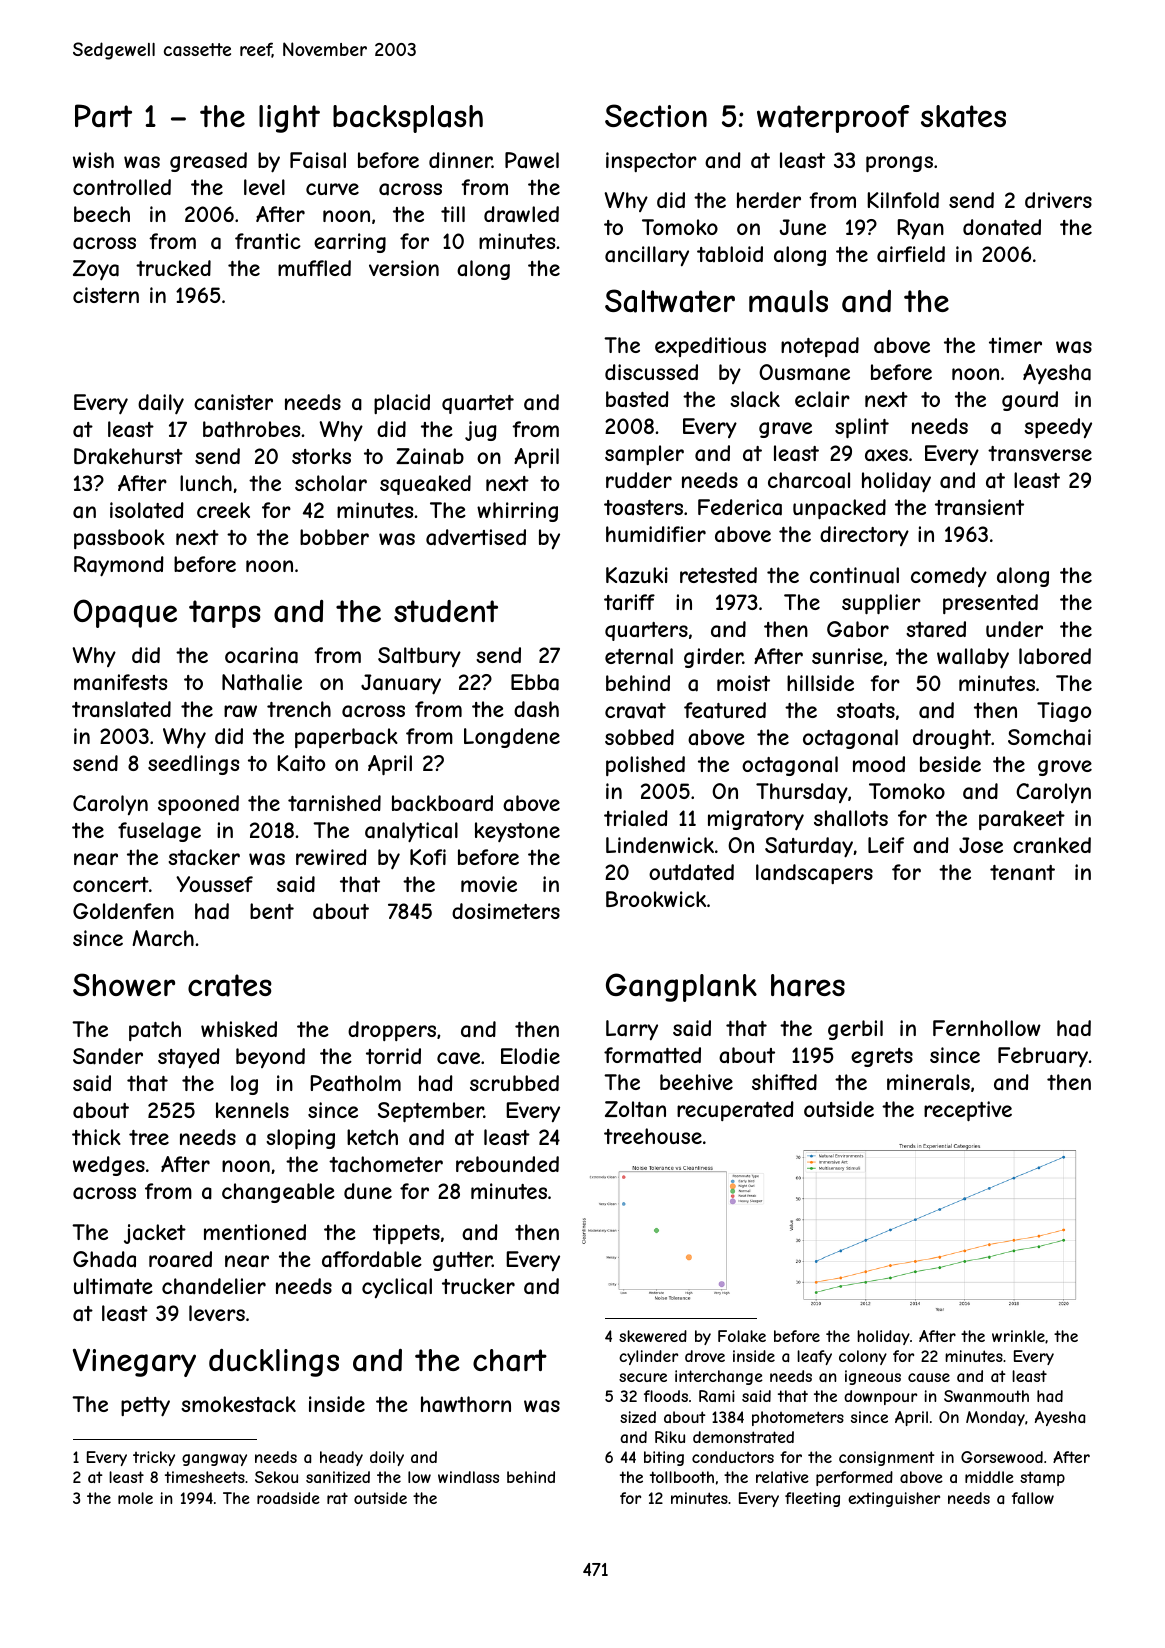 This screenshot has height=1648, width=1165. I want to click on muffled, so click(314, 268).
